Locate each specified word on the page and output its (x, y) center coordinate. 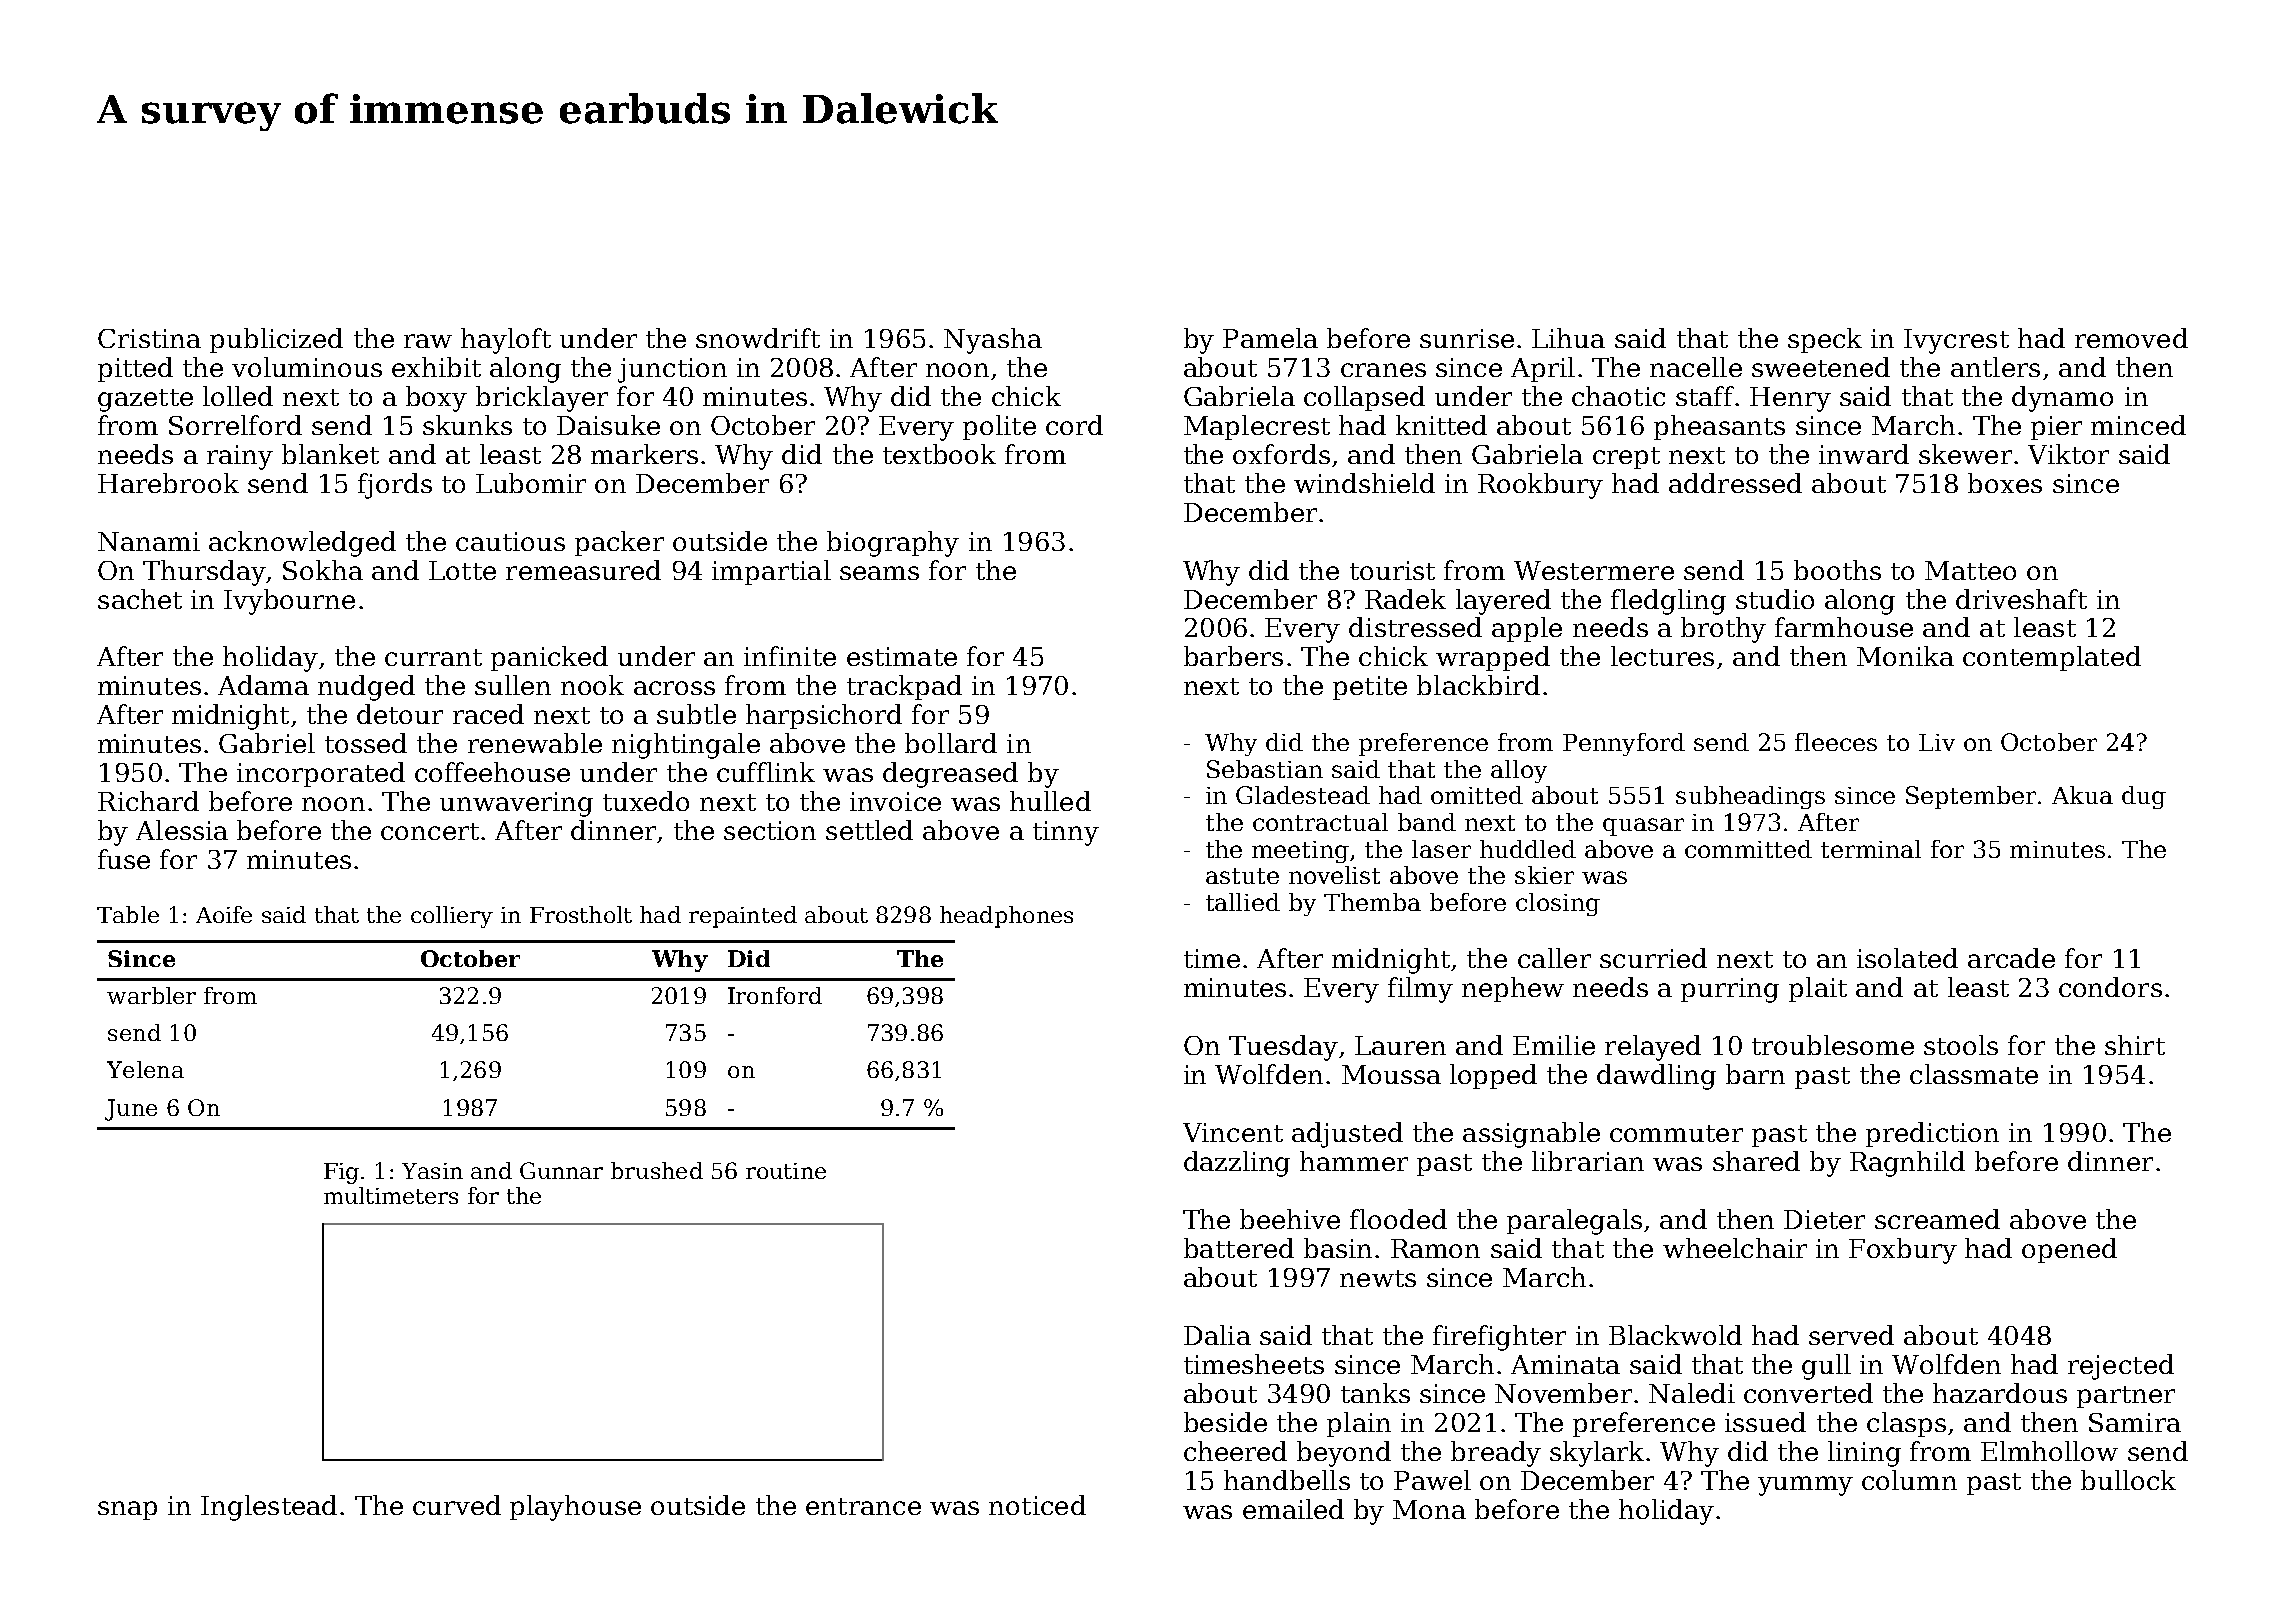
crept (1626, 458)
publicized (276, 340)
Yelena (145, 1069)
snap (127, 1510)
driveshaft (2021, 599)
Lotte (462, 570)
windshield (1364, 483)
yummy (1805, 1486)
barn (1755, 1074)
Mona (1429, 1509)
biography (893, 544)
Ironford (775, 995)
